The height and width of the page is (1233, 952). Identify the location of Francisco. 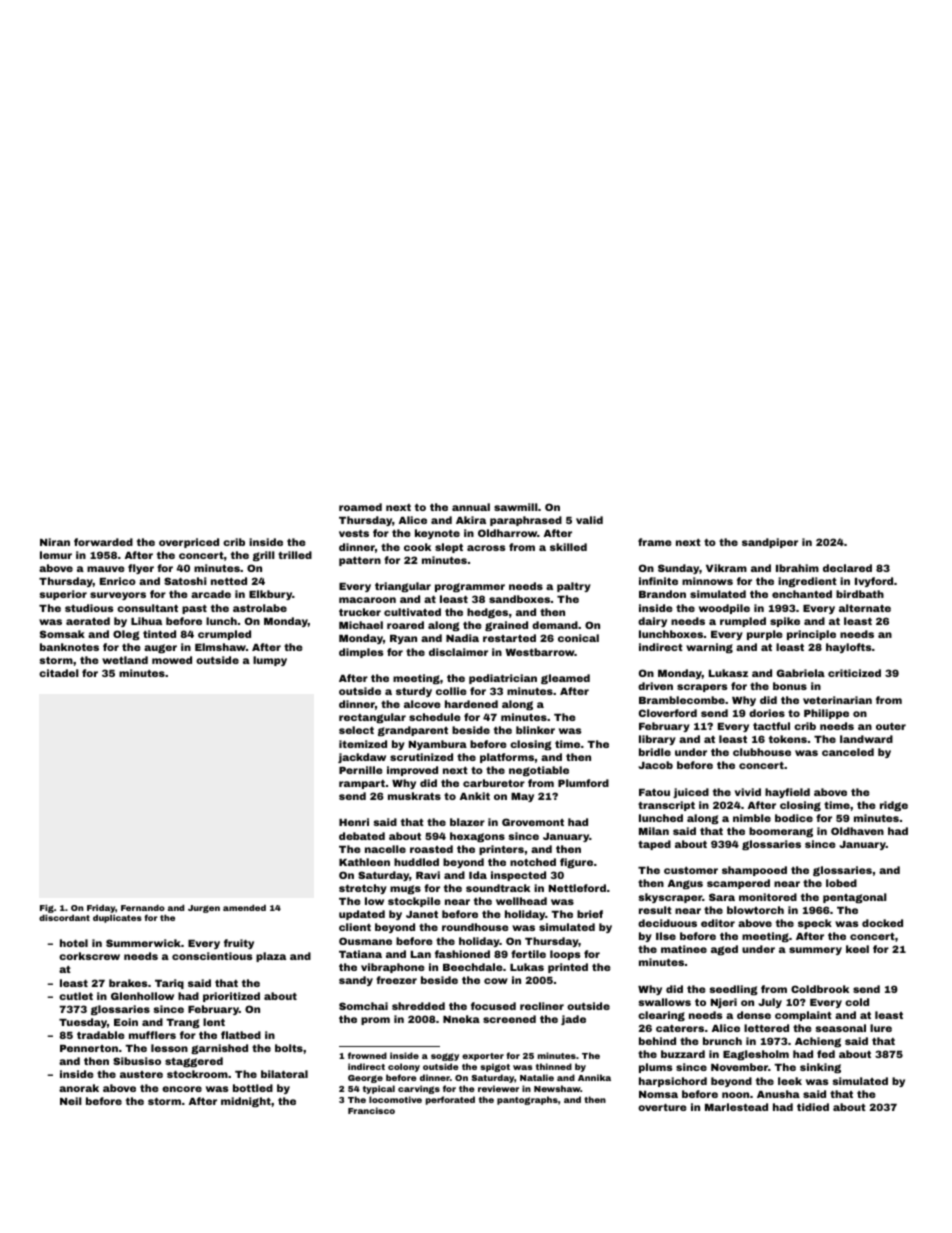
(371, 1110).
